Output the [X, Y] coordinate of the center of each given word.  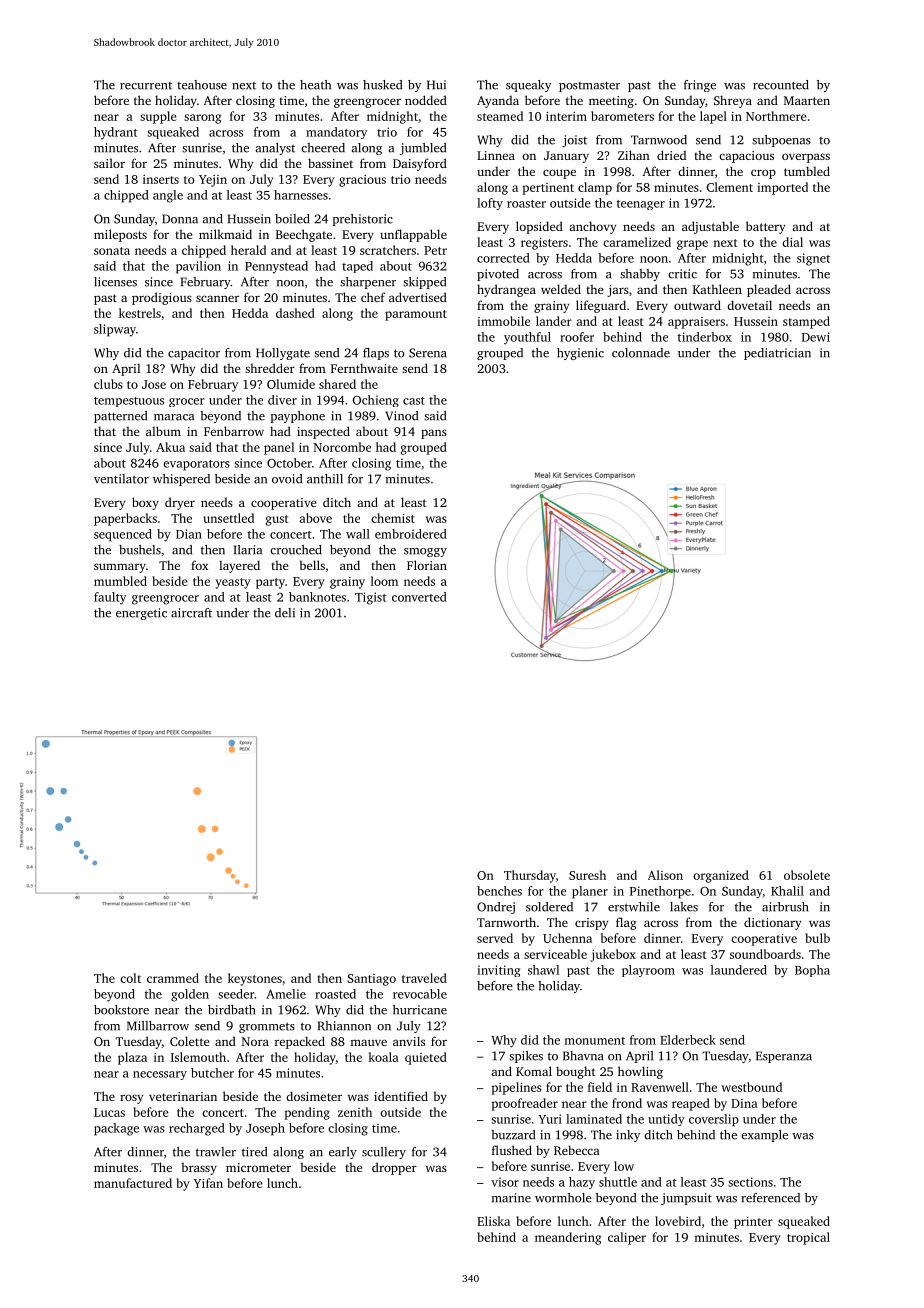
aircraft [191, 613]
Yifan [208, 1183]
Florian [427, 565]
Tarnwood [659, 140]
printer [753, 1223]
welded [561, 289]
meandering [568, 1238]
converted [419, 597]
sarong [202, 119]
